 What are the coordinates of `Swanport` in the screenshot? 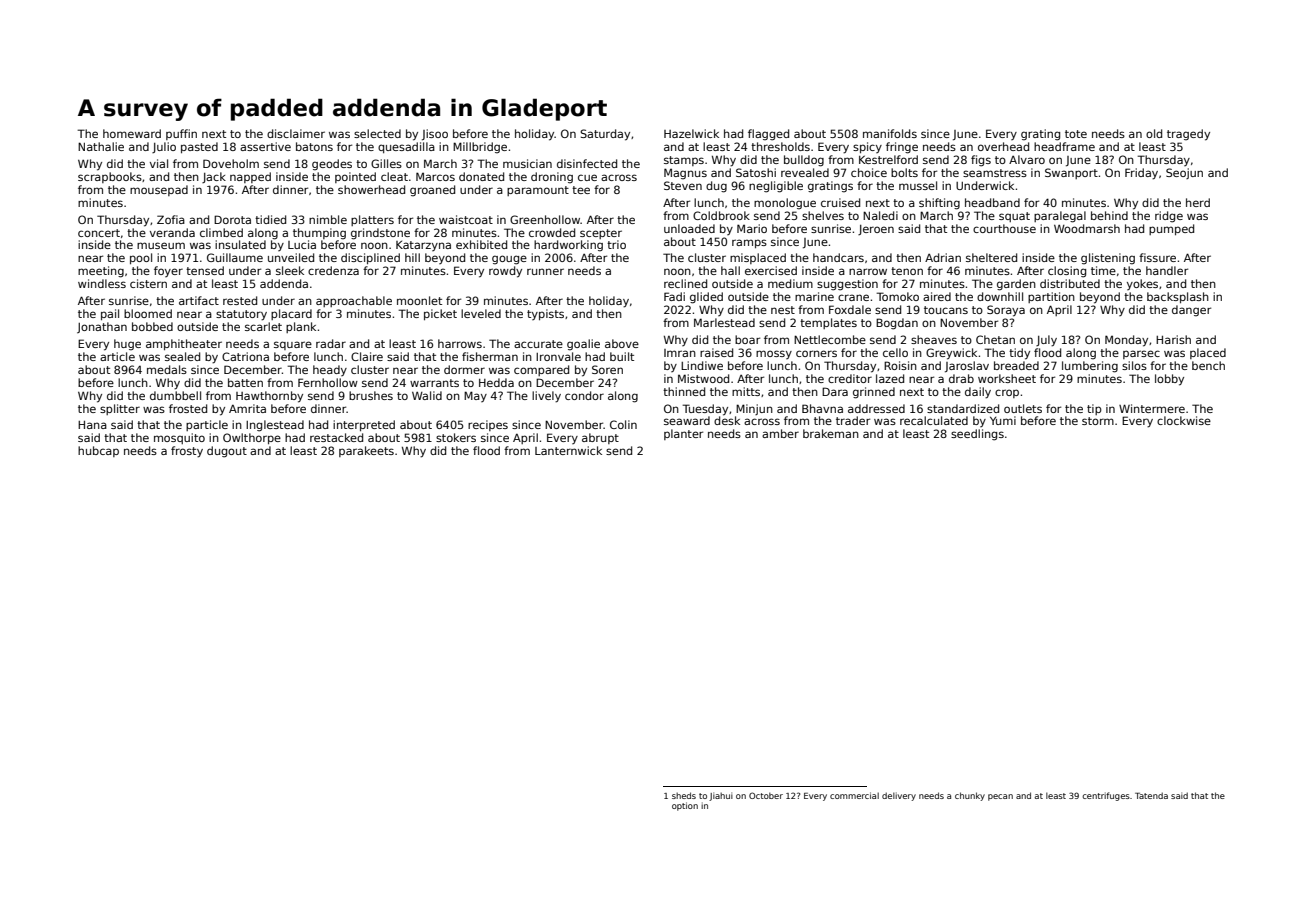 It's located at (1071, 173).
